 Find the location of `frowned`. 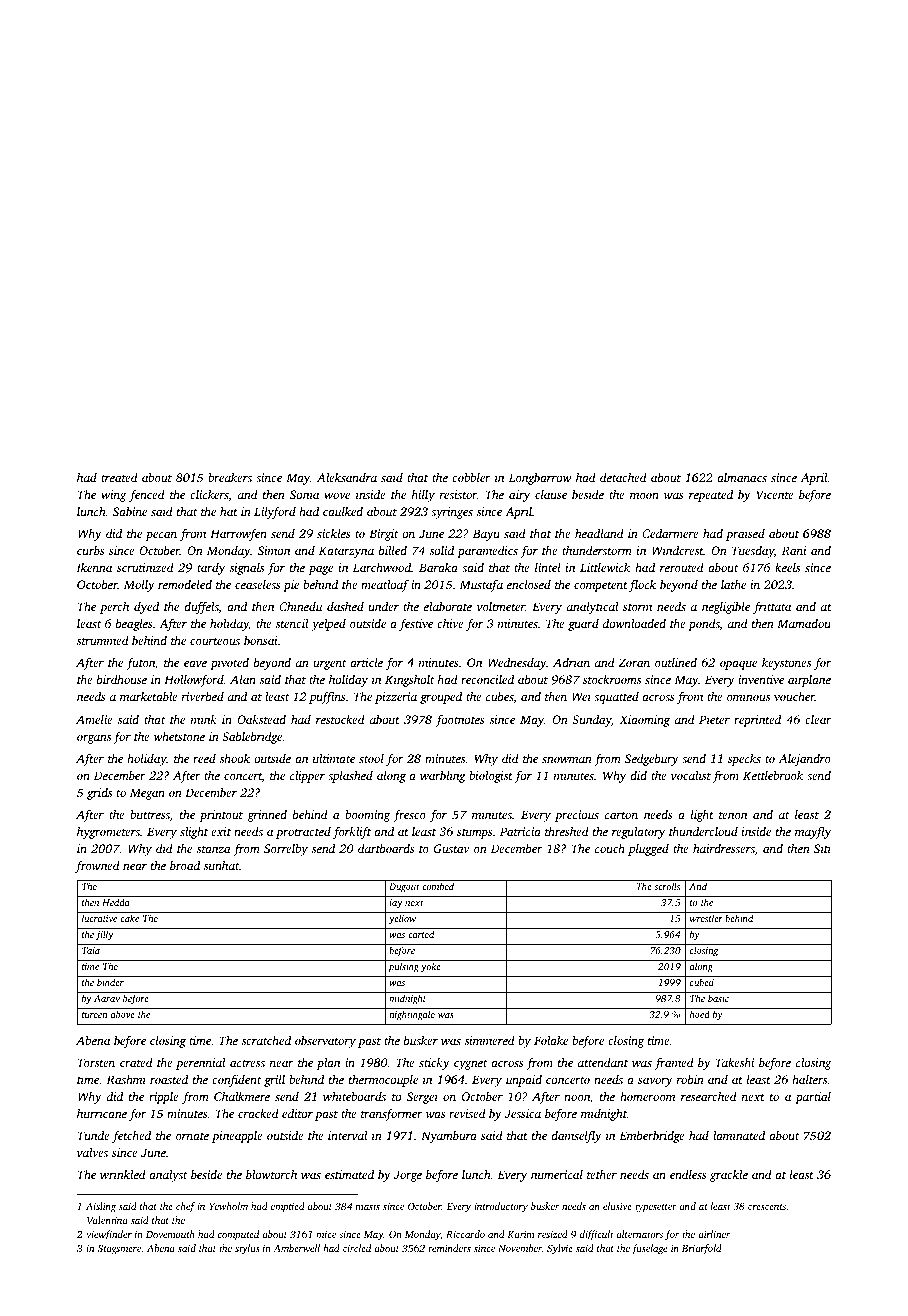

frowned is located at coordinates (97, 867).
